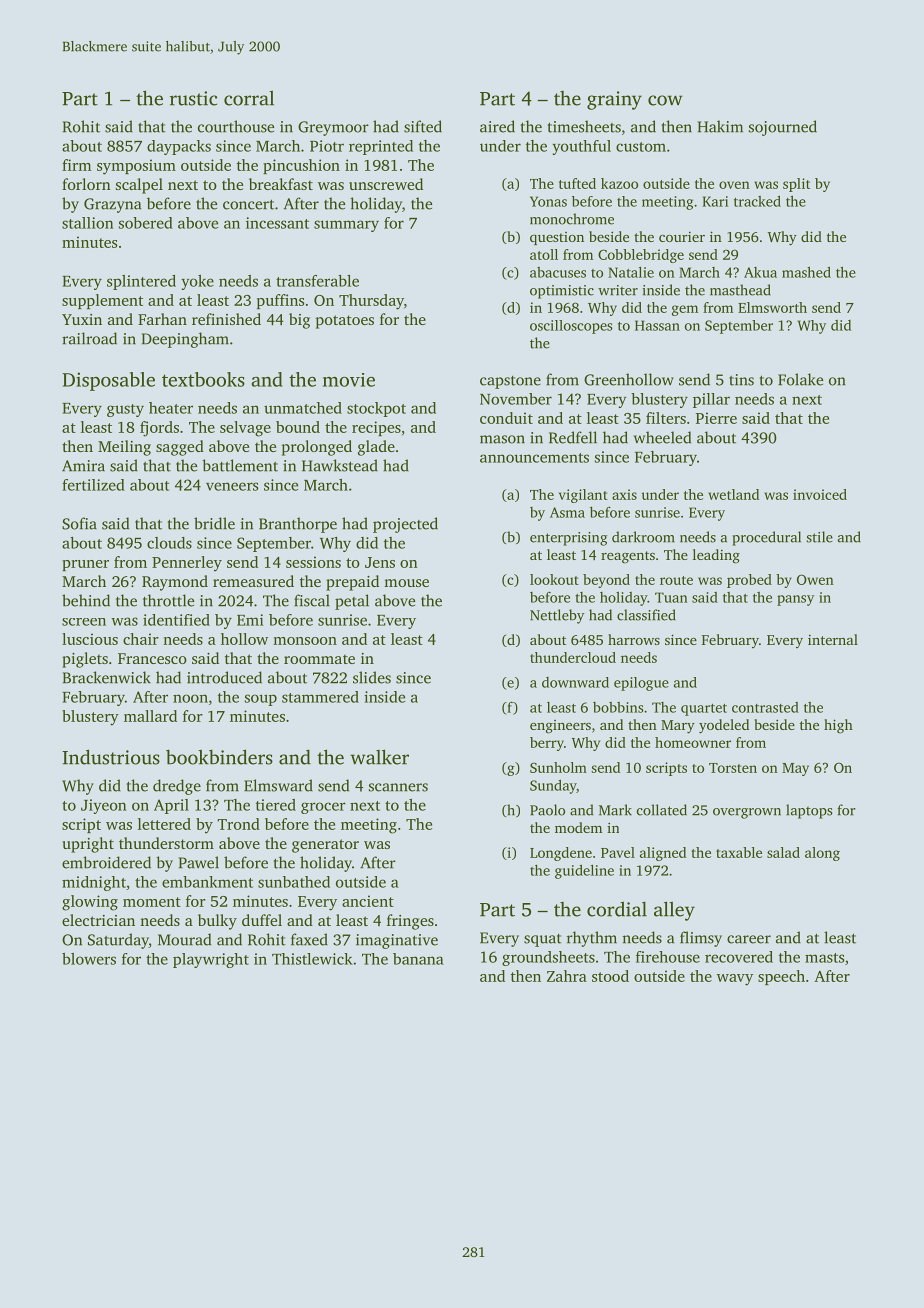  I want to click on rustic, so click(193, 98).
